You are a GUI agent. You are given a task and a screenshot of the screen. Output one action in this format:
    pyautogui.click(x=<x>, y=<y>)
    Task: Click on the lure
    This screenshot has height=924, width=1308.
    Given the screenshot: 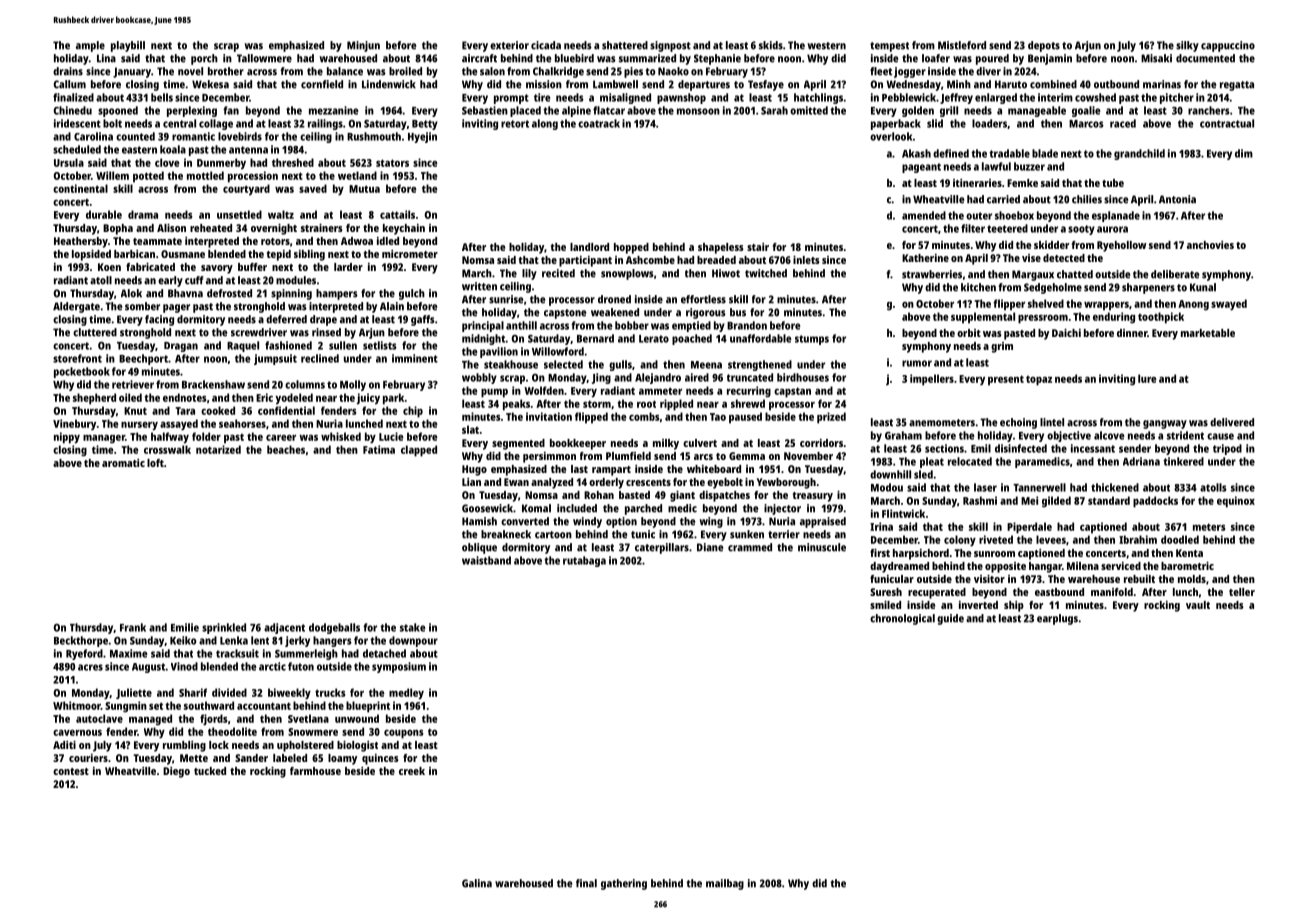 What is the action you would take?
    pyautogui.click(x=1147, y=378)
